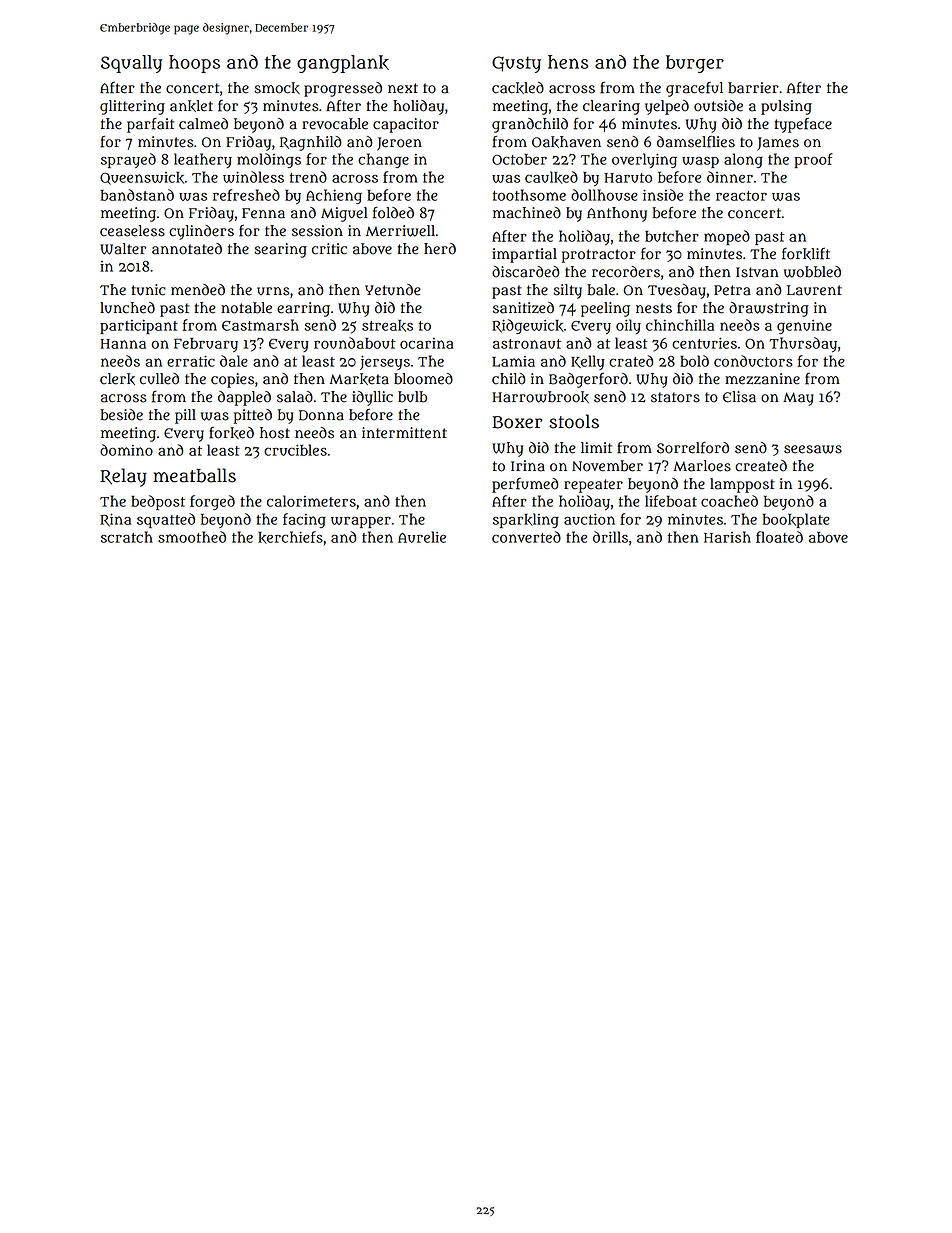  I want to click on Donna, so click(321, 415).
